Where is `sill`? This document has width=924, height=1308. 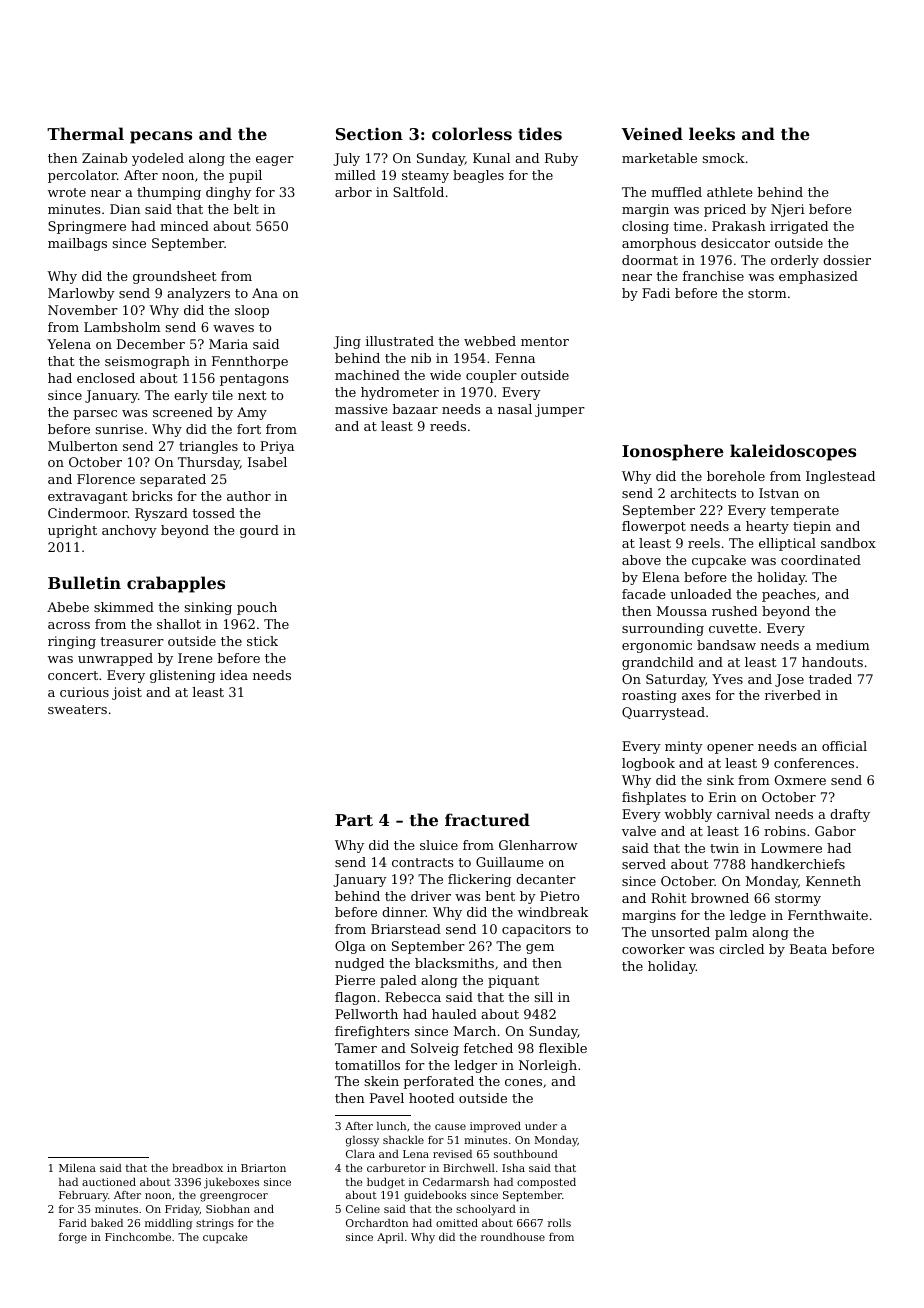
sill is located at coordinates (544, 997).
